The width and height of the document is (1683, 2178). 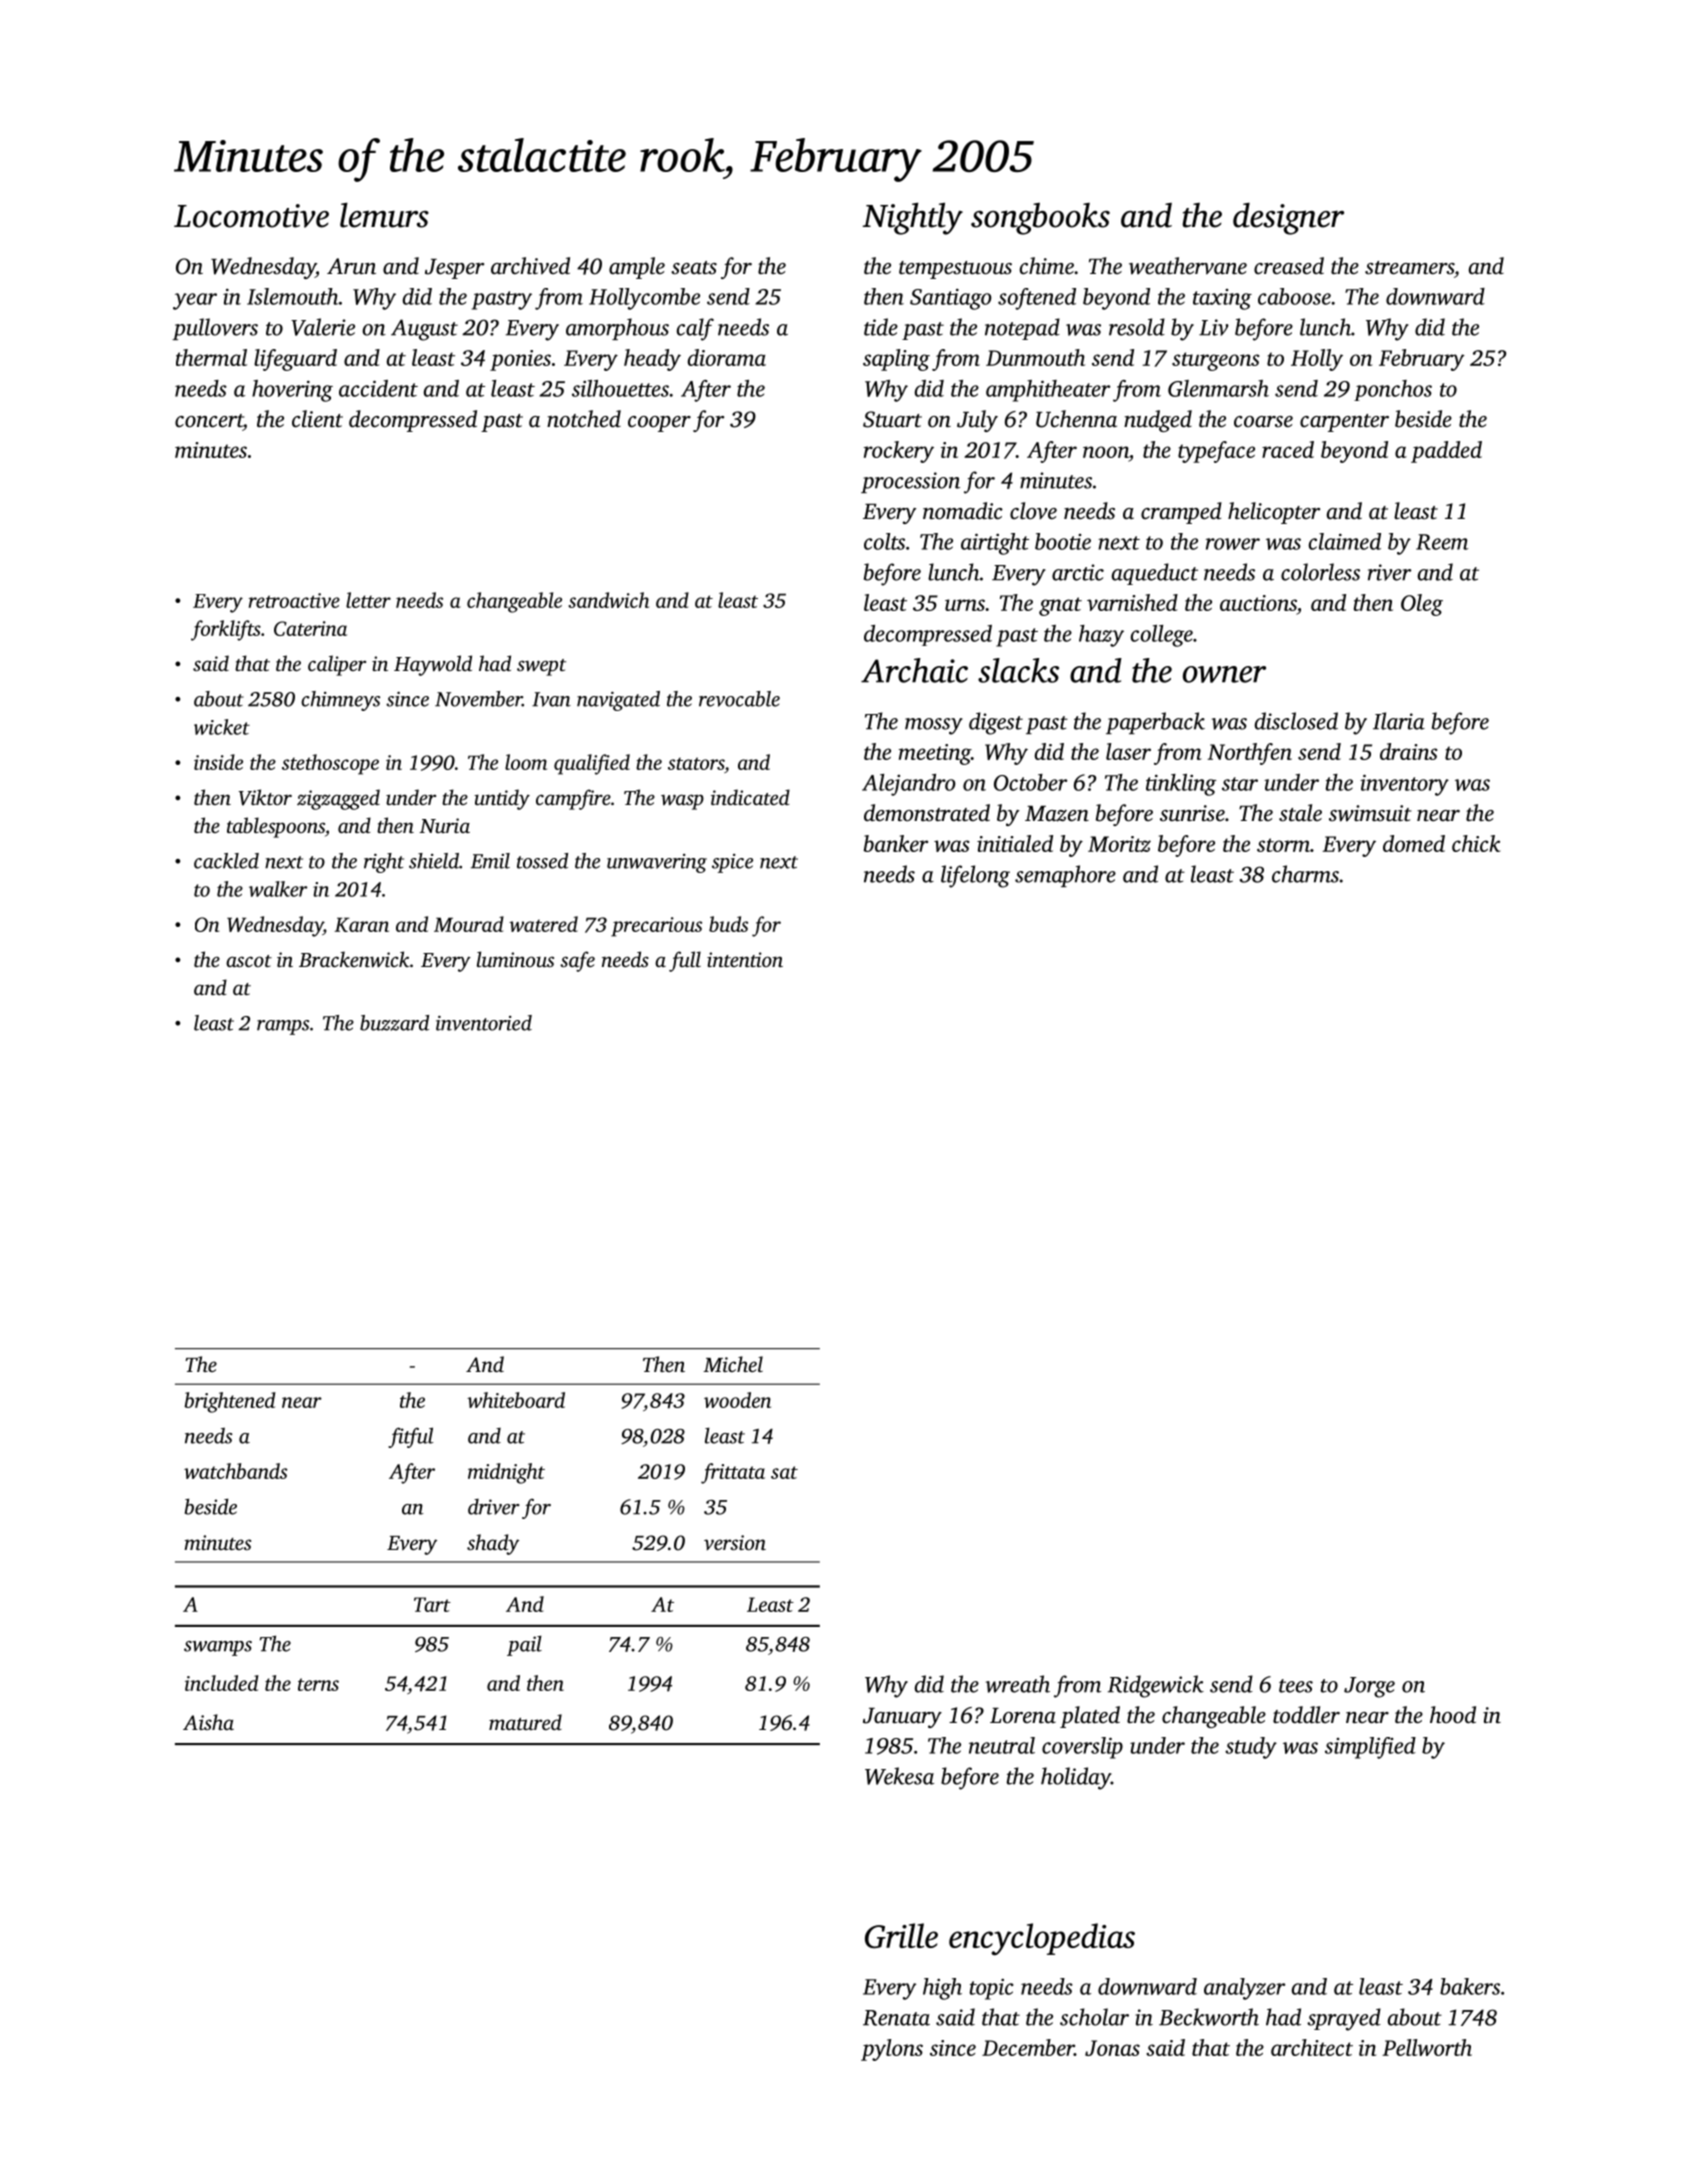 What do you see at coordinates (208, 1722) in the document?
I see `Aisha` at bounding box center [208, 1722].
